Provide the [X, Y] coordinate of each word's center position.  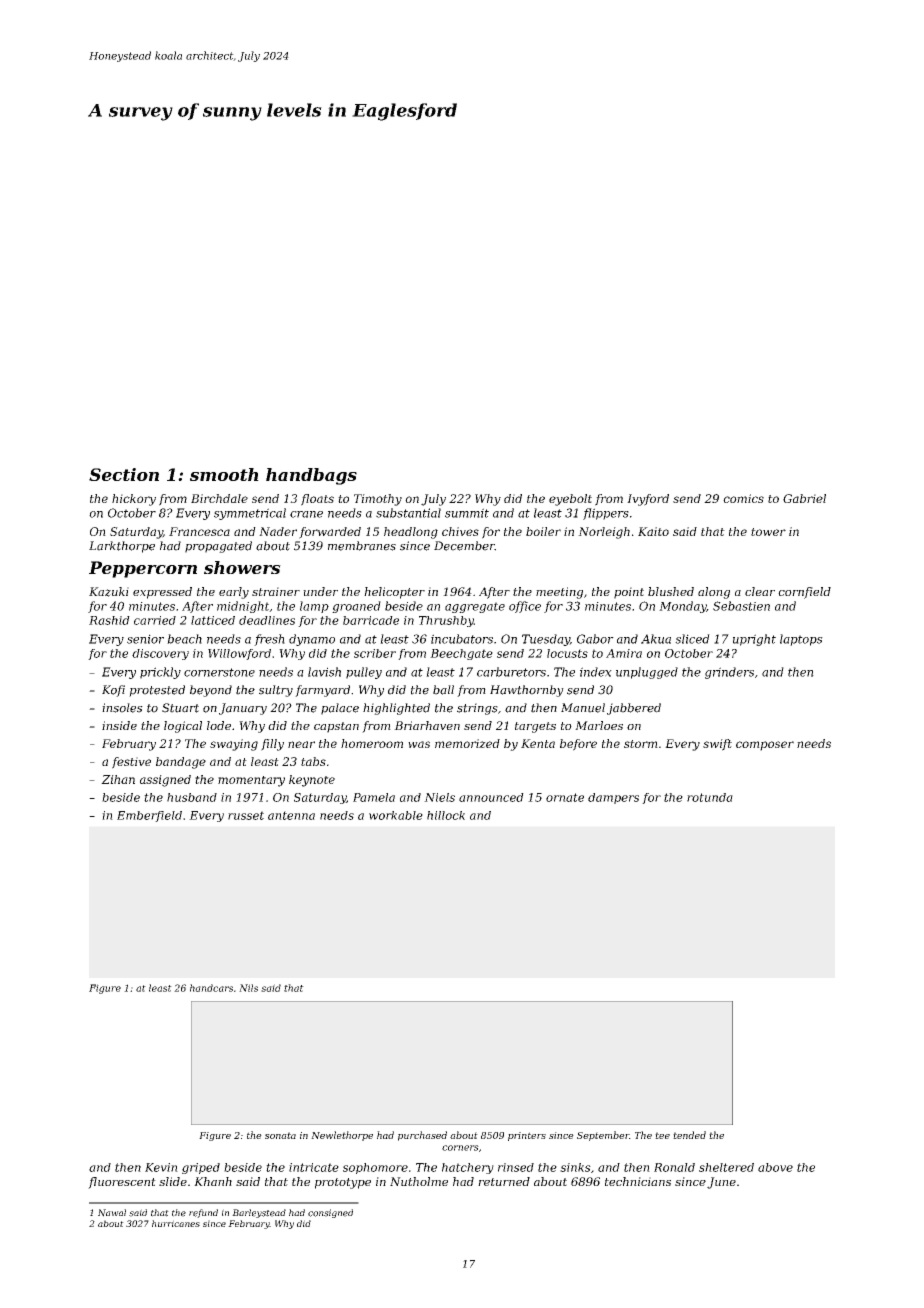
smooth [224, 474]
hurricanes [176, 1223]
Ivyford [648, 500]
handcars [211, 988]
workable [396, 815]
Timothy [378, 500]
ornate [565, 797]
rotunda [710, 797]
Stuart [180, 708]
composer [765, 746]
